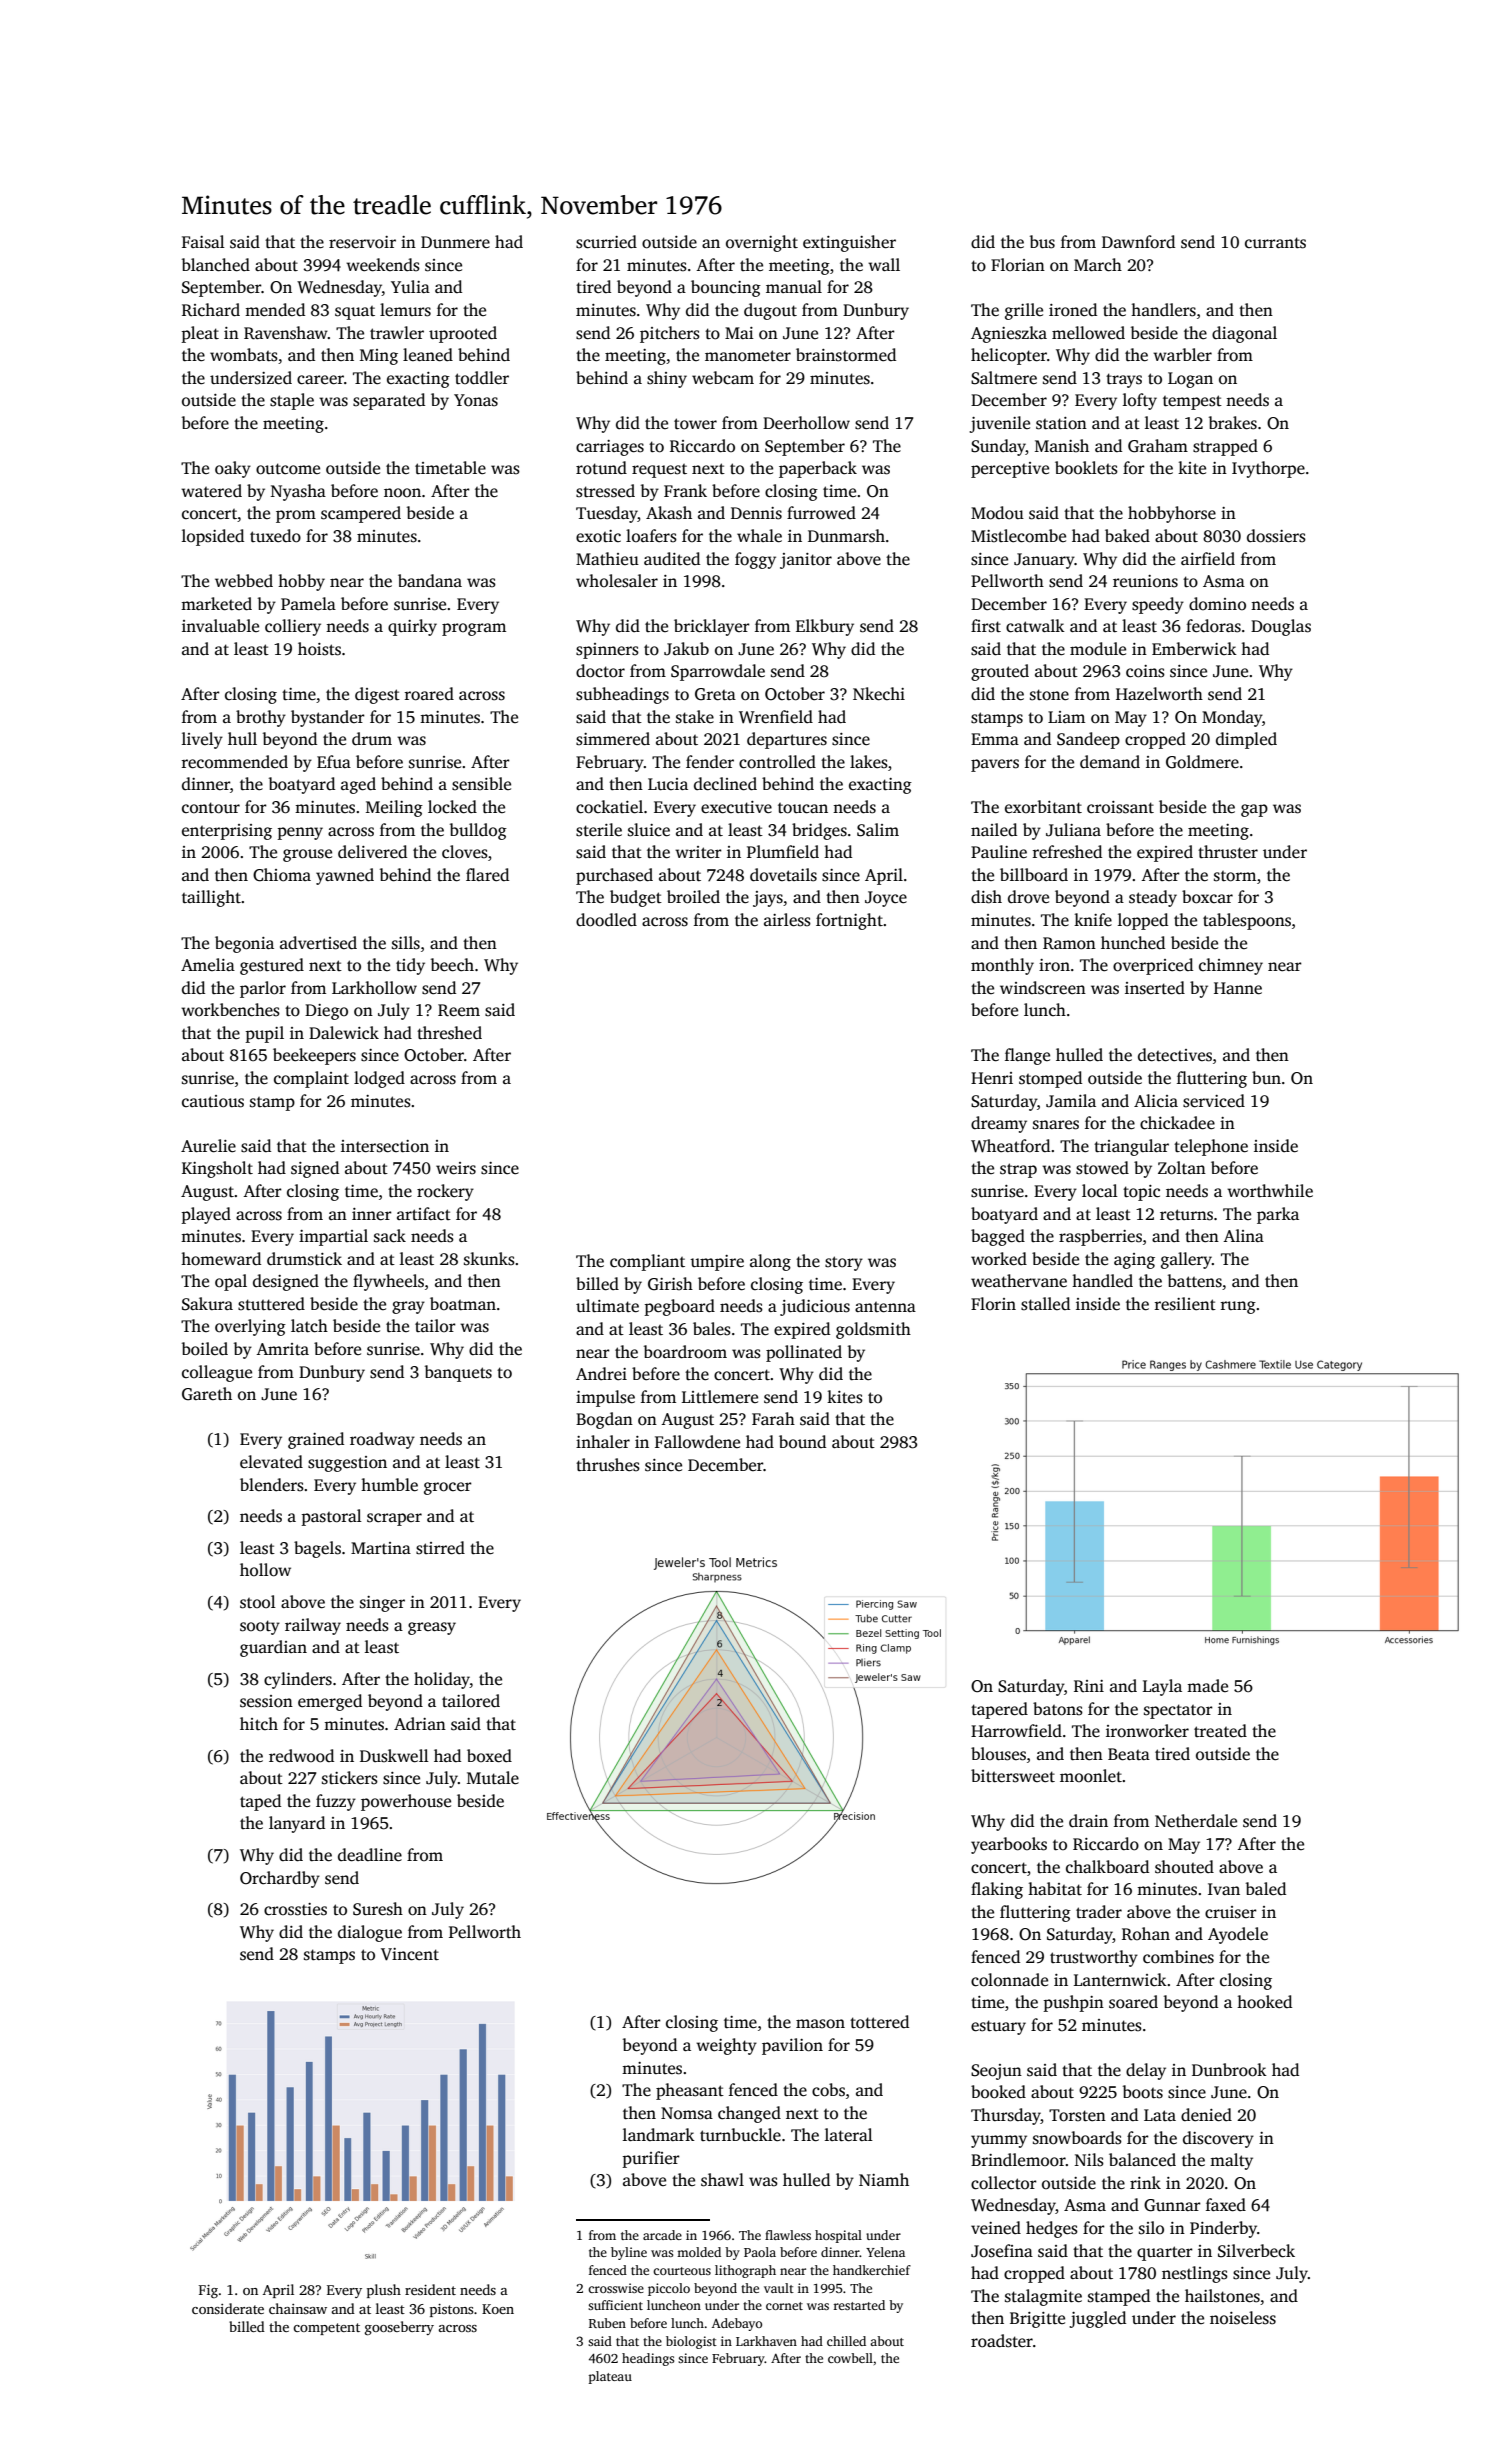 The width and height of the page is (1496, 2464). Describe the element at coordinates (1275, 243) in the page. I see `currants` at that location.
